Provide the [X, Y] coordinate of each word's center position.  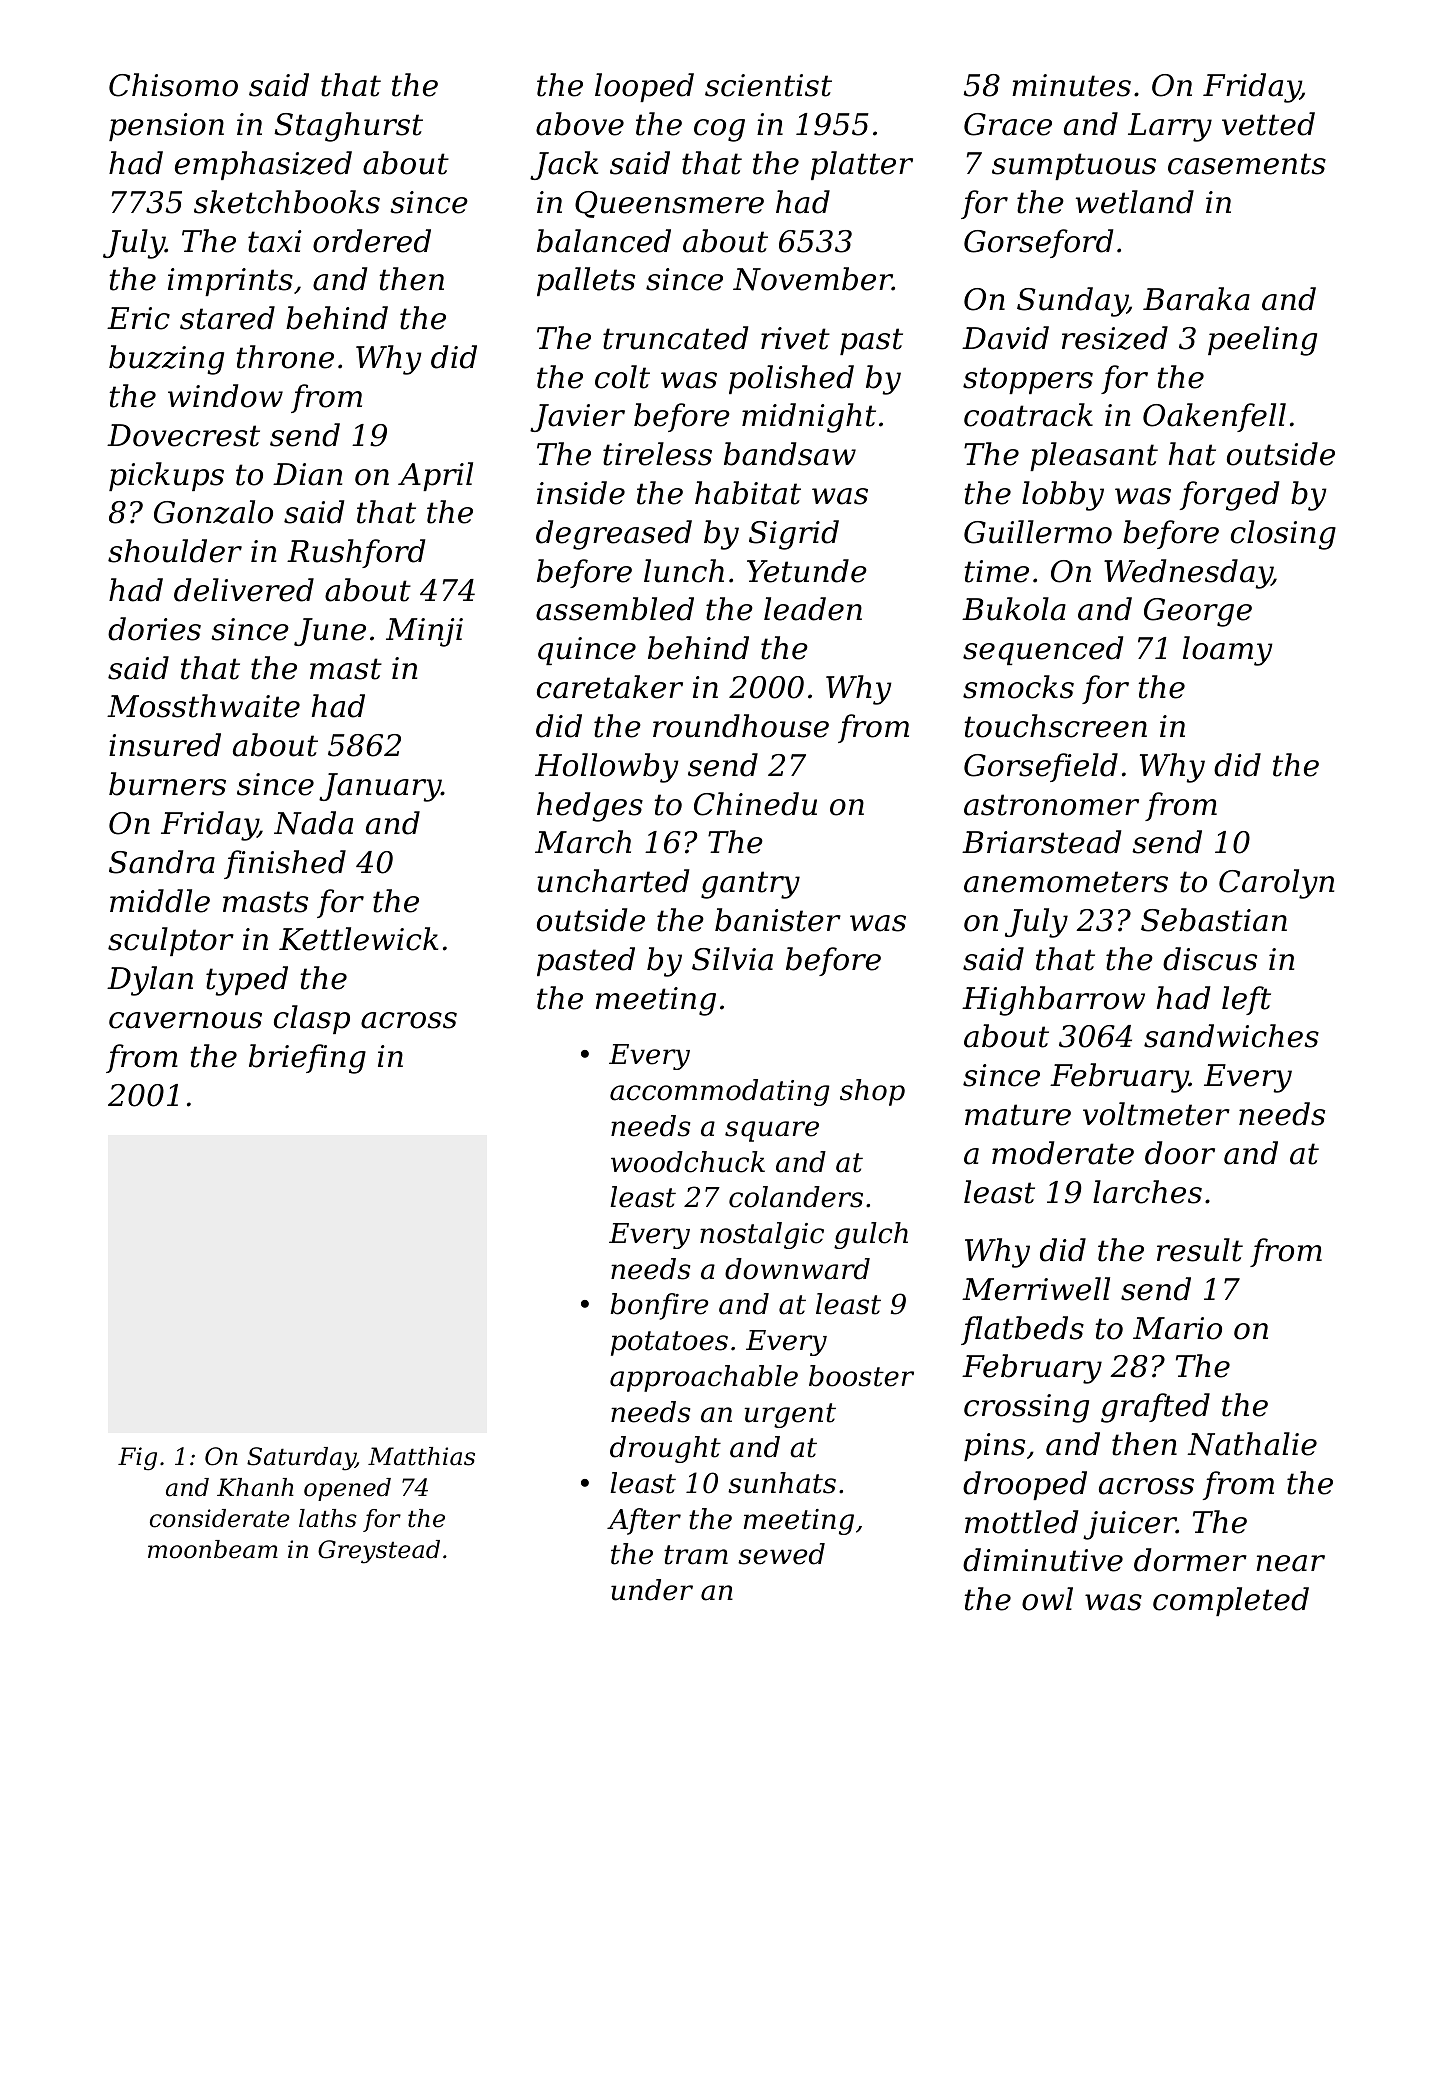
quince [587, 651]
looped [644, 87]
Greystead [379, 1552]
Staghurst [348, 127]
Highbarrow [1053, 1001]
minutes [1071, 85]
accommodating [720, 1092]
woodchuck [688, 1162]
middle [160, 901]
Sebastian [1214, 920]
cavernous [185, 1020]
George [1198, 612]
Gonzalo [213, 512]
